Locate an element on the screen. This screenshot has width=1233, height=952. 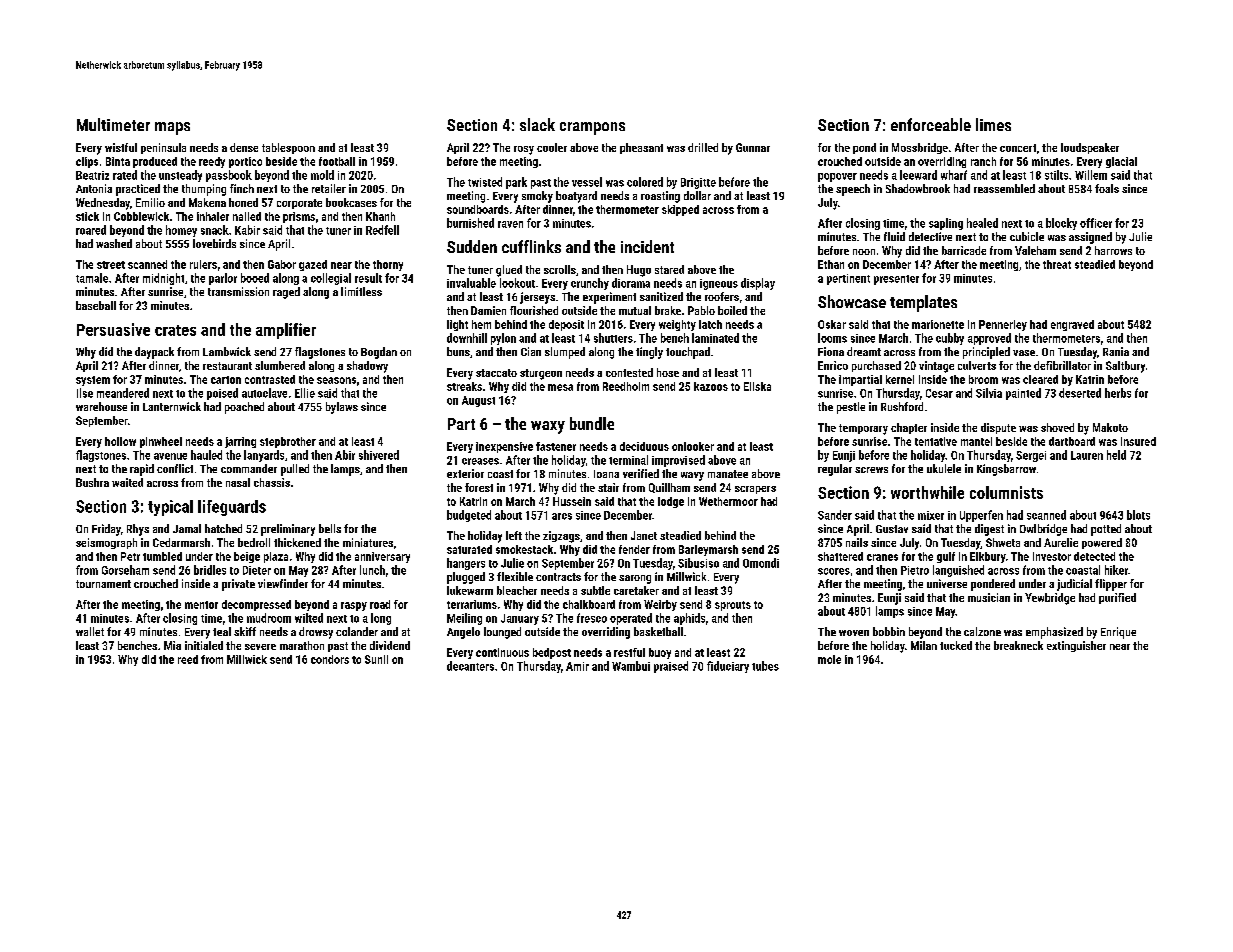
sapling is located at coordinates (946, 224).
